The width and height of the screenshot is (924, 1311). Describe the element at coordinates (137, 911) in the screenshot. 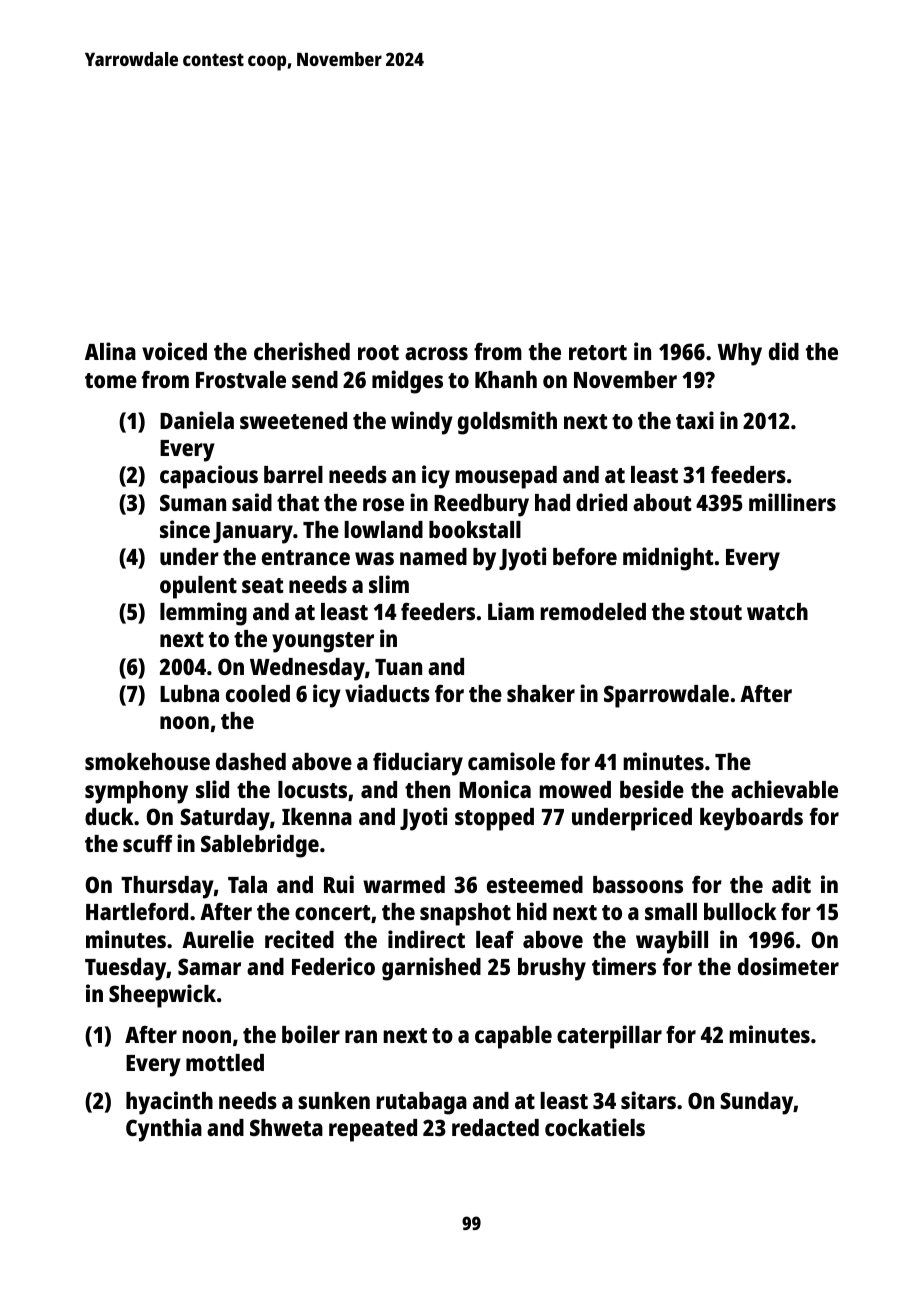

I see `Hartleford` at that location.
